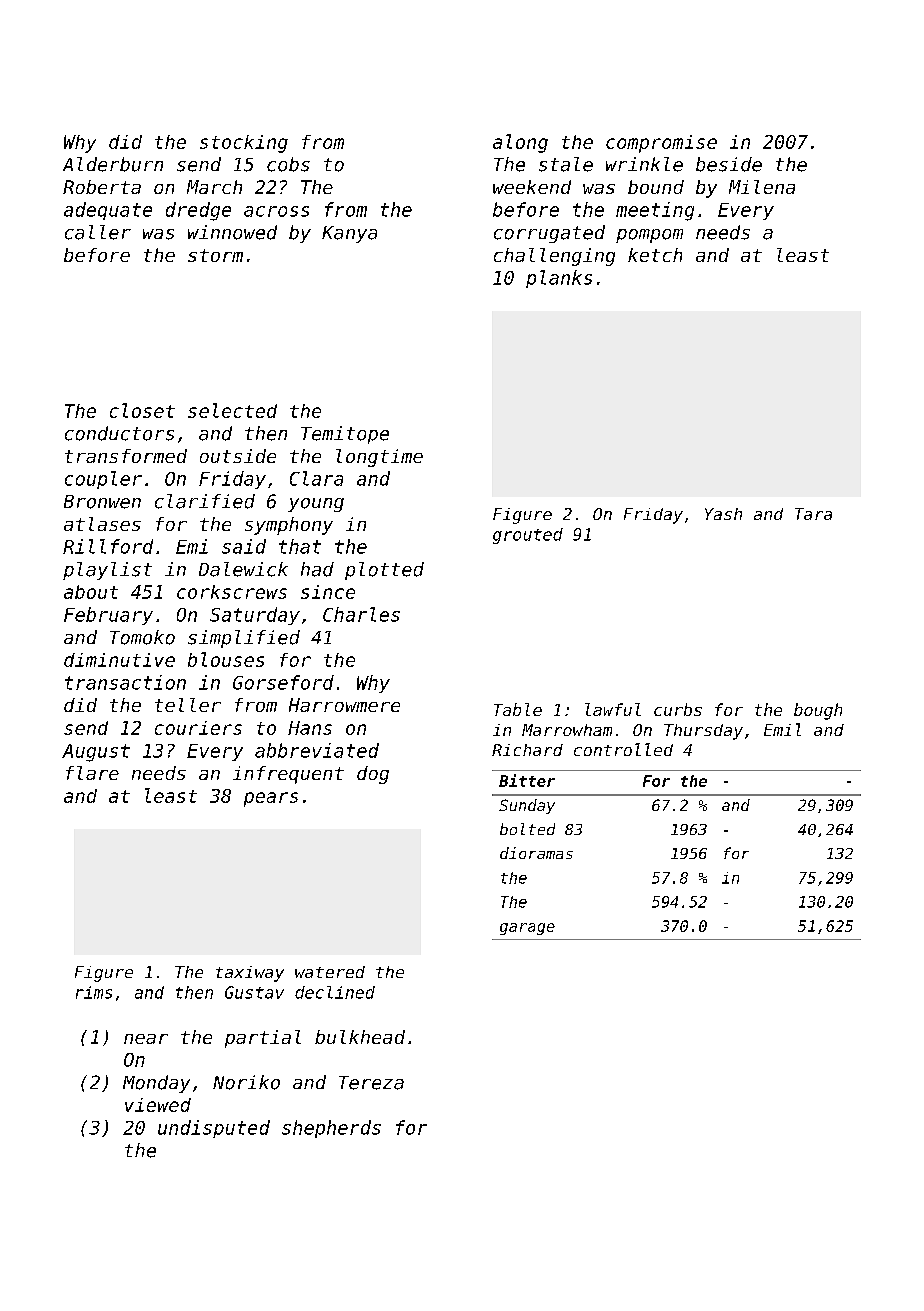 Image resolution: width=924 pixels, height=1311 pixels. Describe the element at coordinates (146, 1039) in the screenshot. I see `near` at that location.
